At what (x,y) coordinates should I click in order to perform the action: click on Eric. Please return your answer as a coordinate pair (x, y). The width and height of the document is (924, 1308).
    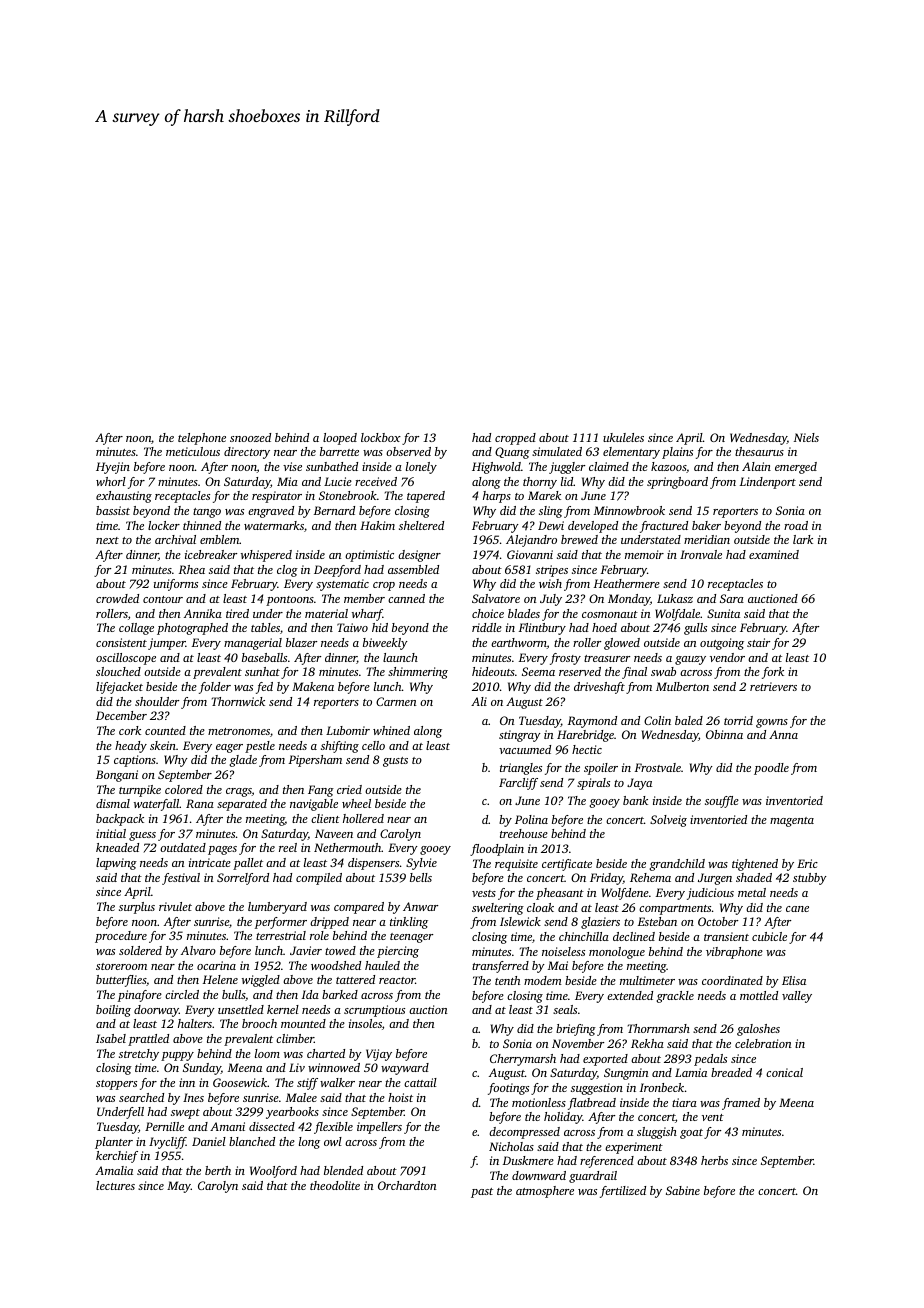
    Looking at the image, I should click on (807, 863).
